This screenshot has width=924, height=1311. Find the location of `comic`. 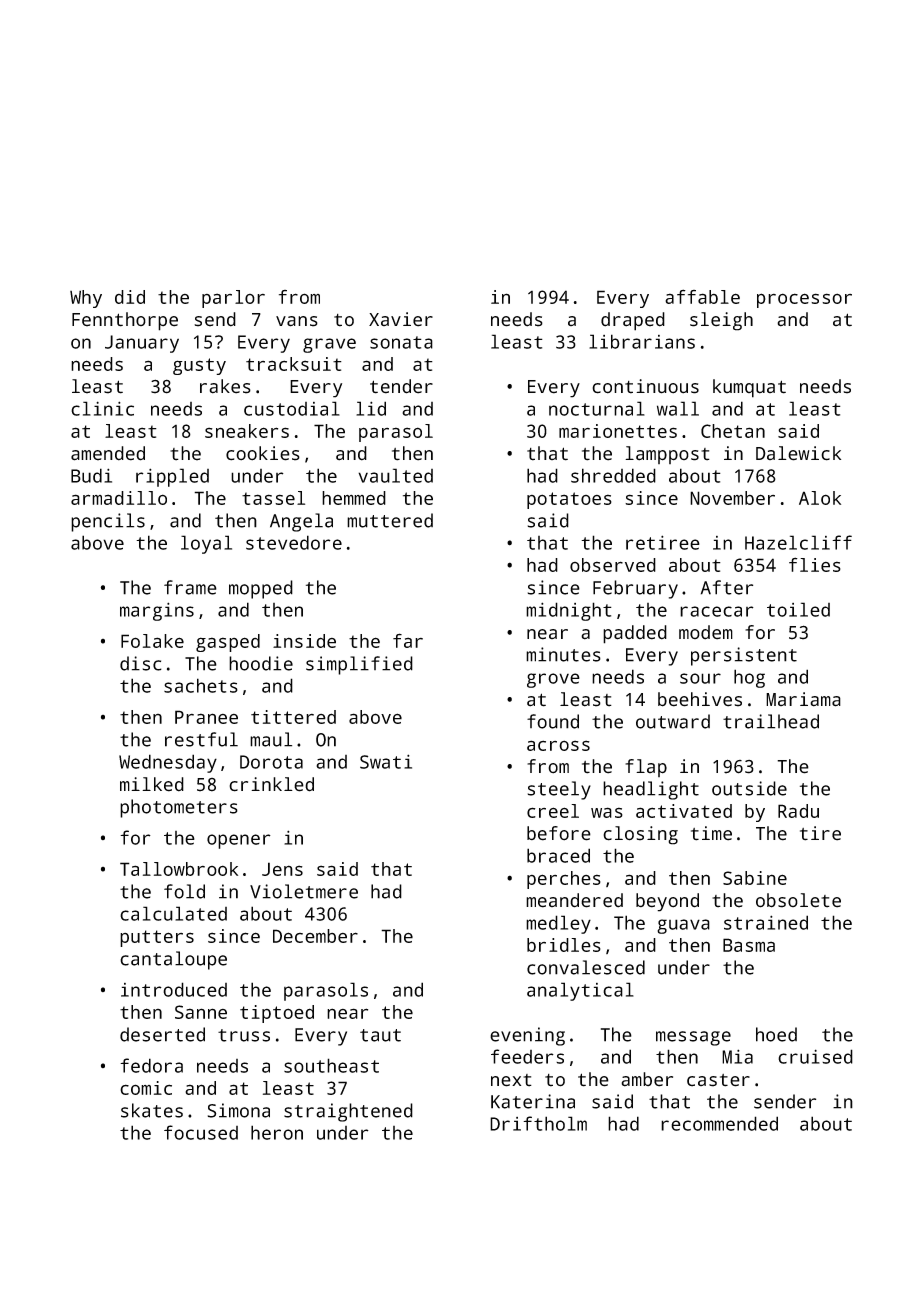

comic is located at coordinates (146, 1088).
